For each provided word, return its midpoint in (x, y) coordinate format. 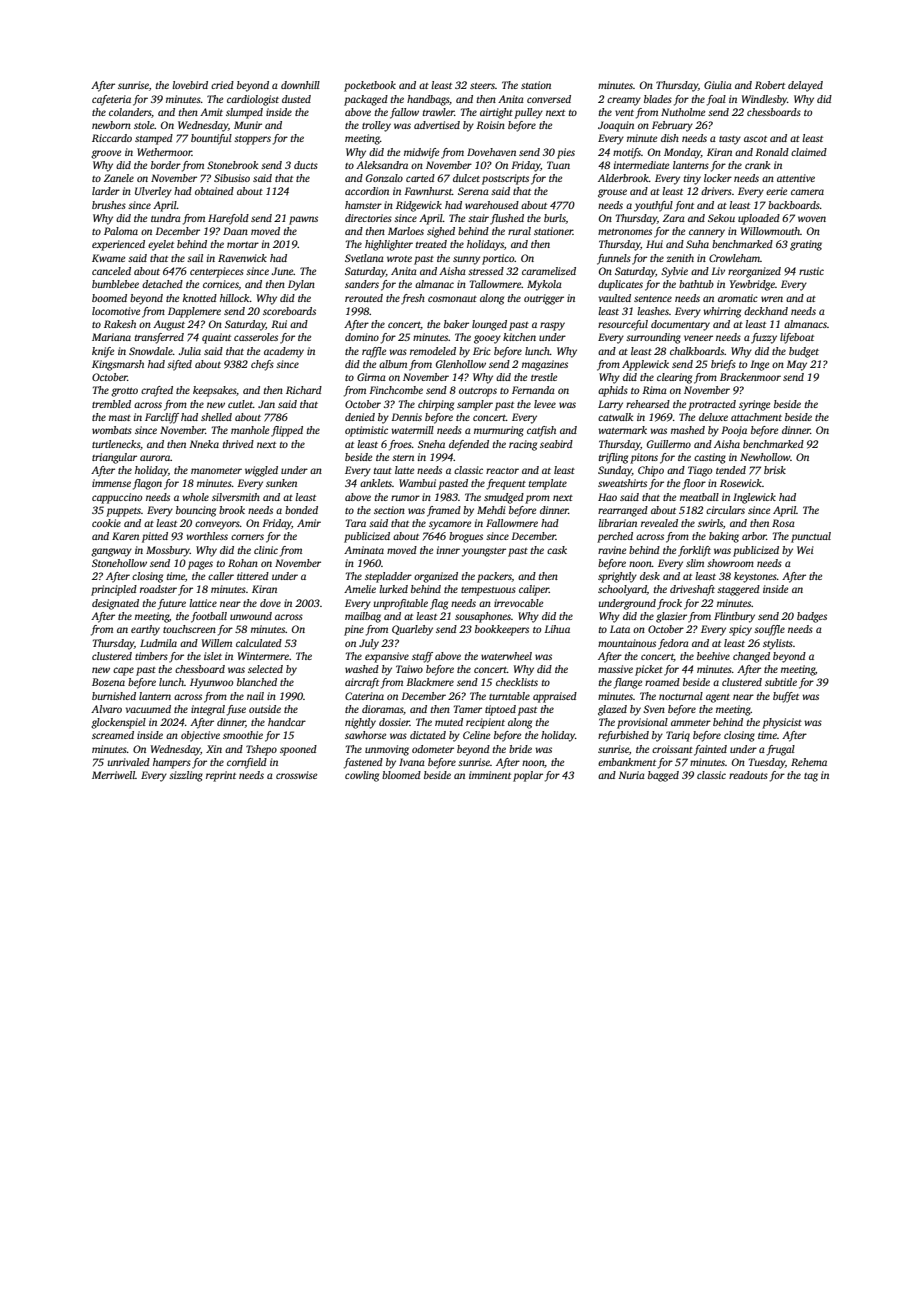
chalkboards (697, 351)
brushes (109, 205)
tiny (692, 179)
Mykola (544, 285)
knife (103, 352)
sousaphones (483, 617)
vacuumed (148, 709)
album (393, 364)
